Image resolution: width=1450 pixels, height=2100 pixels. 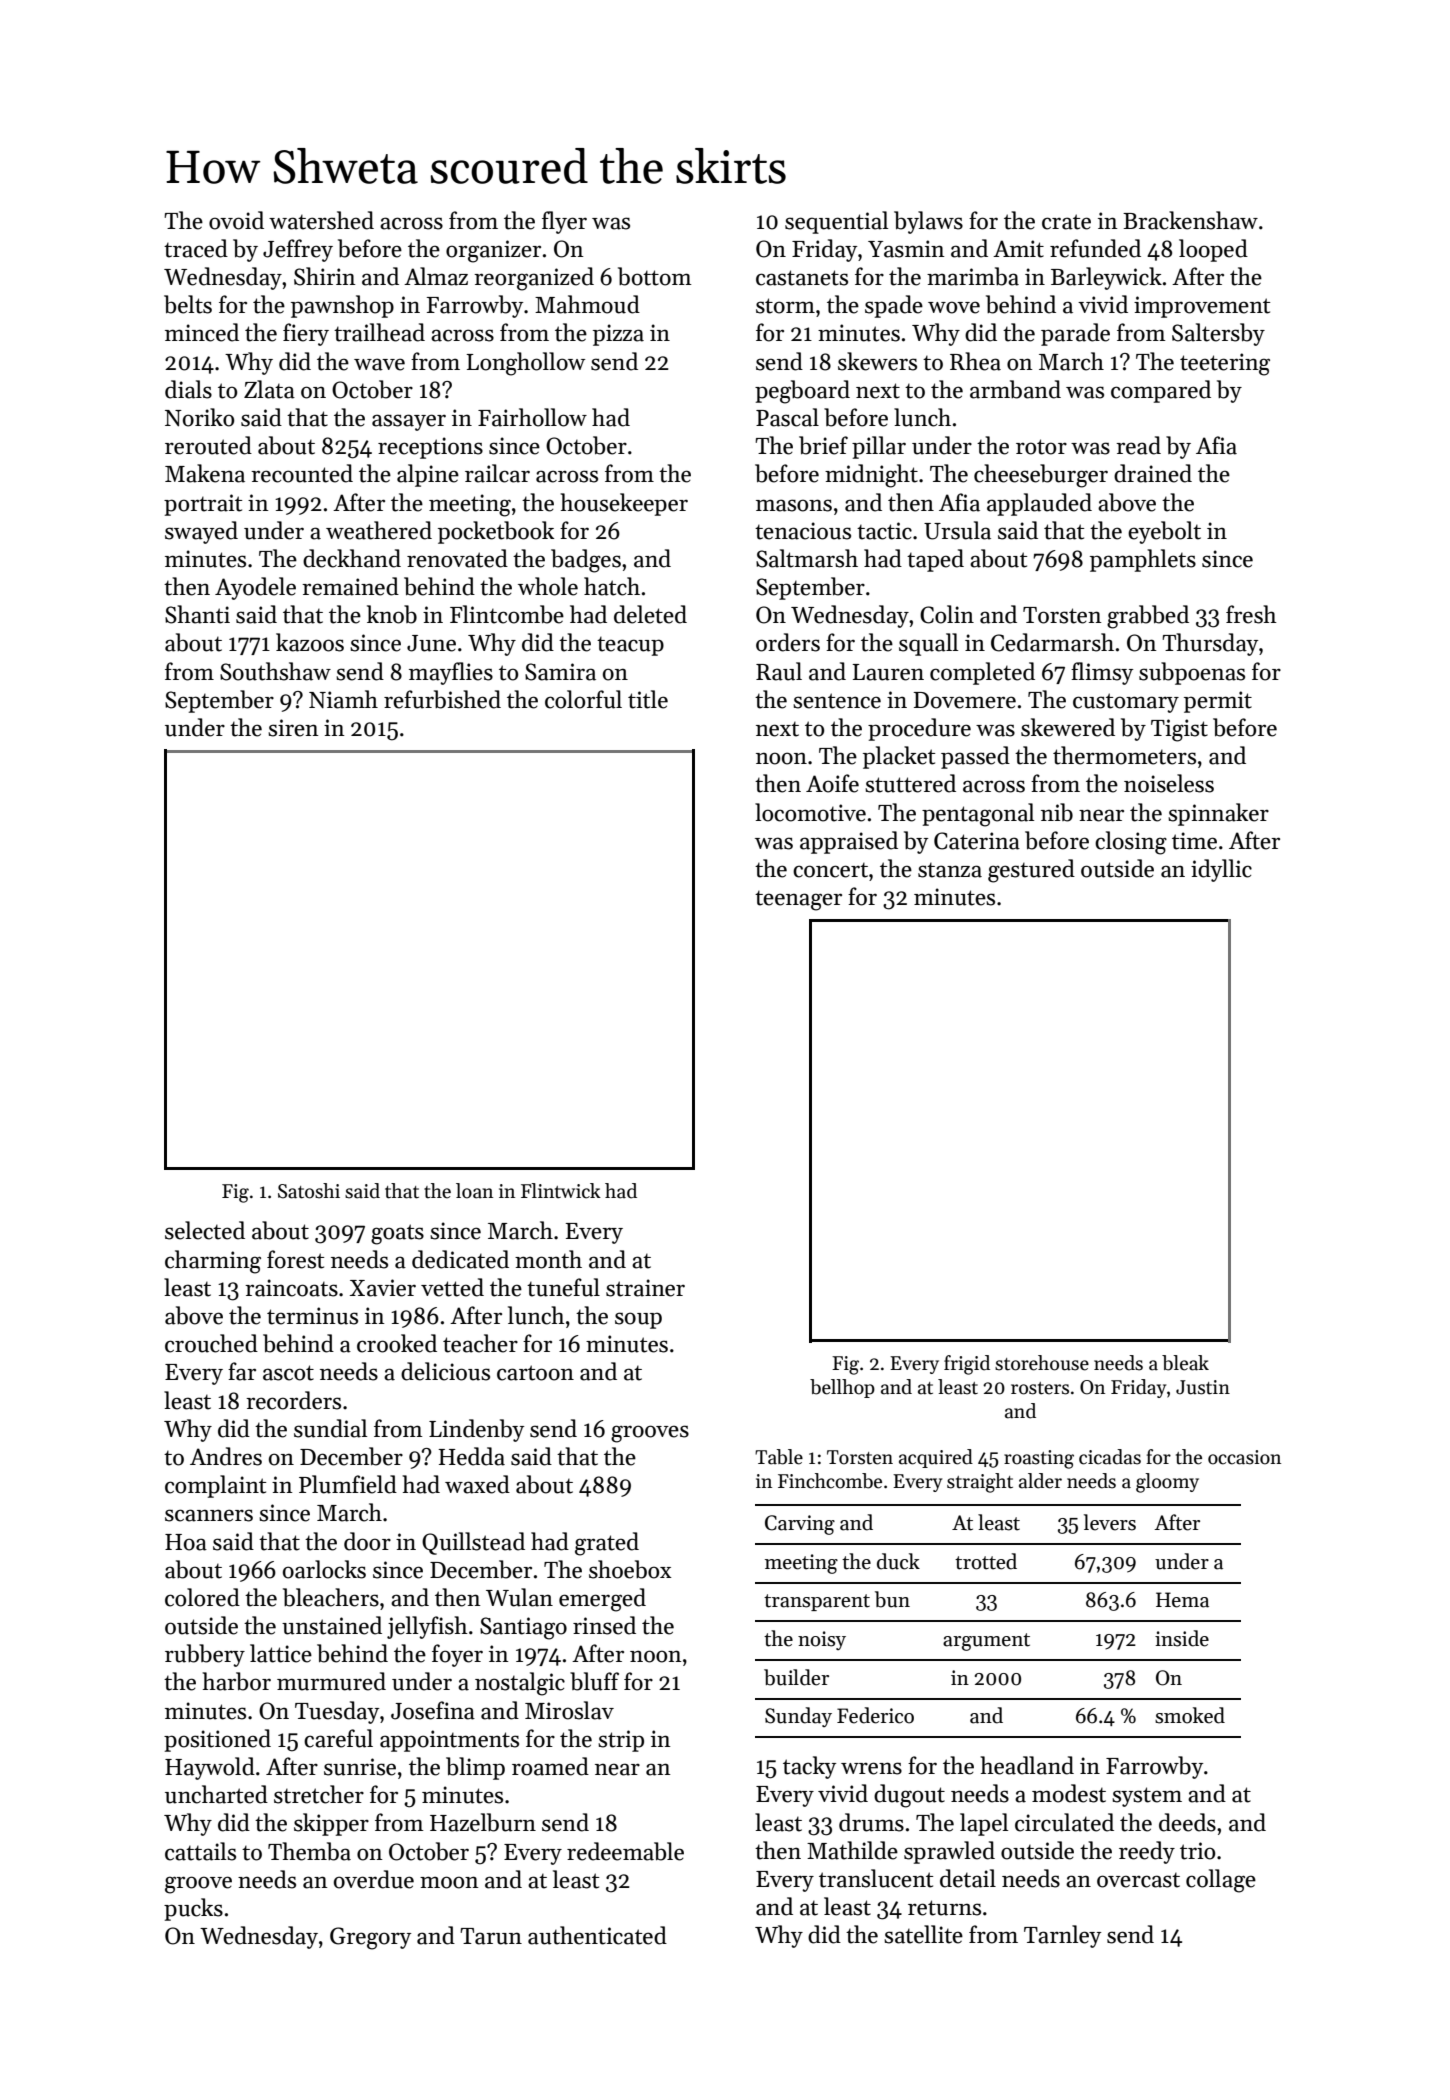 I want to click on rerouted, so click(x=208, y=445).
